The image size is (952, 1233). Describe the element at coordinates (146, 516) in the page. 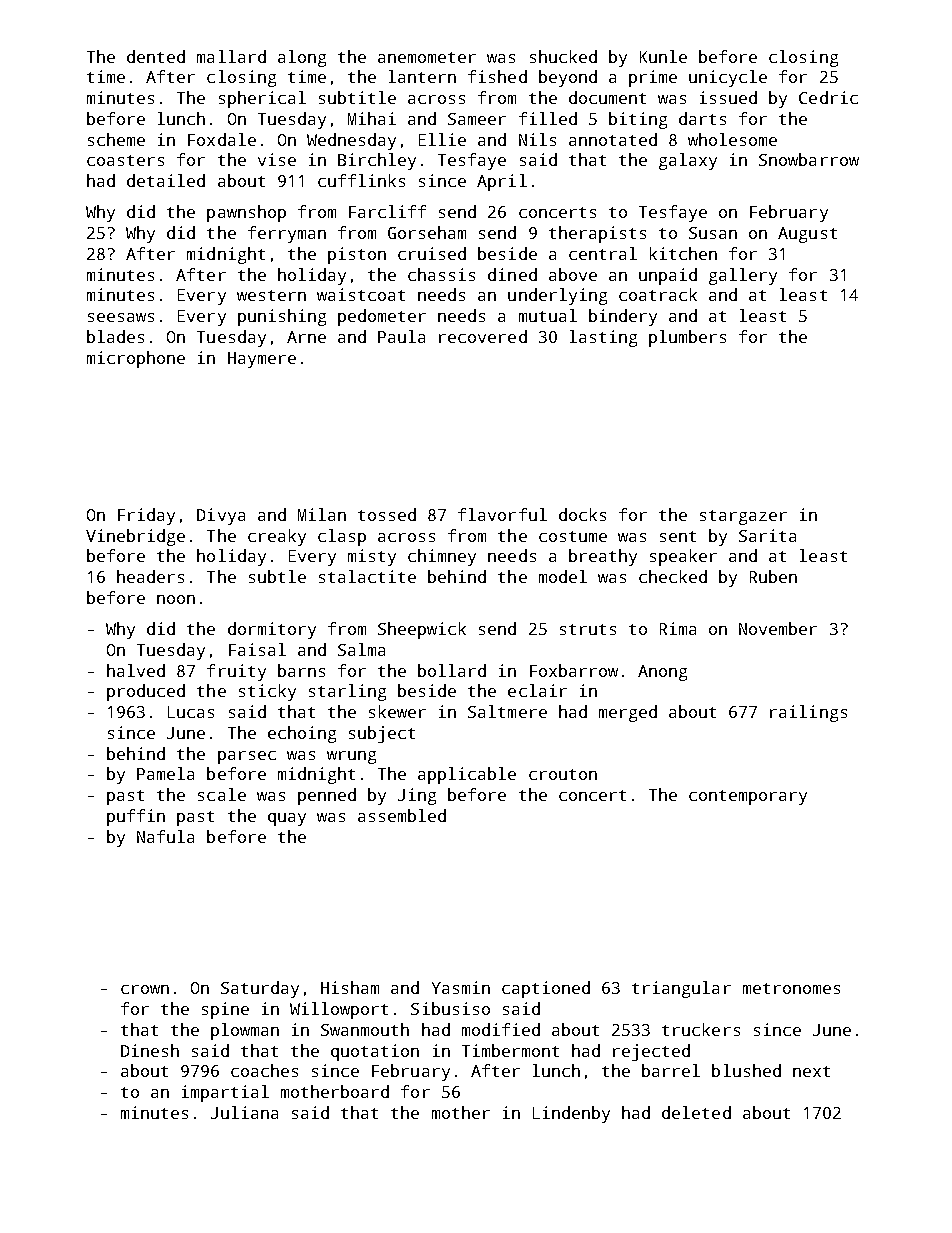

I see `Friday` at that location.
